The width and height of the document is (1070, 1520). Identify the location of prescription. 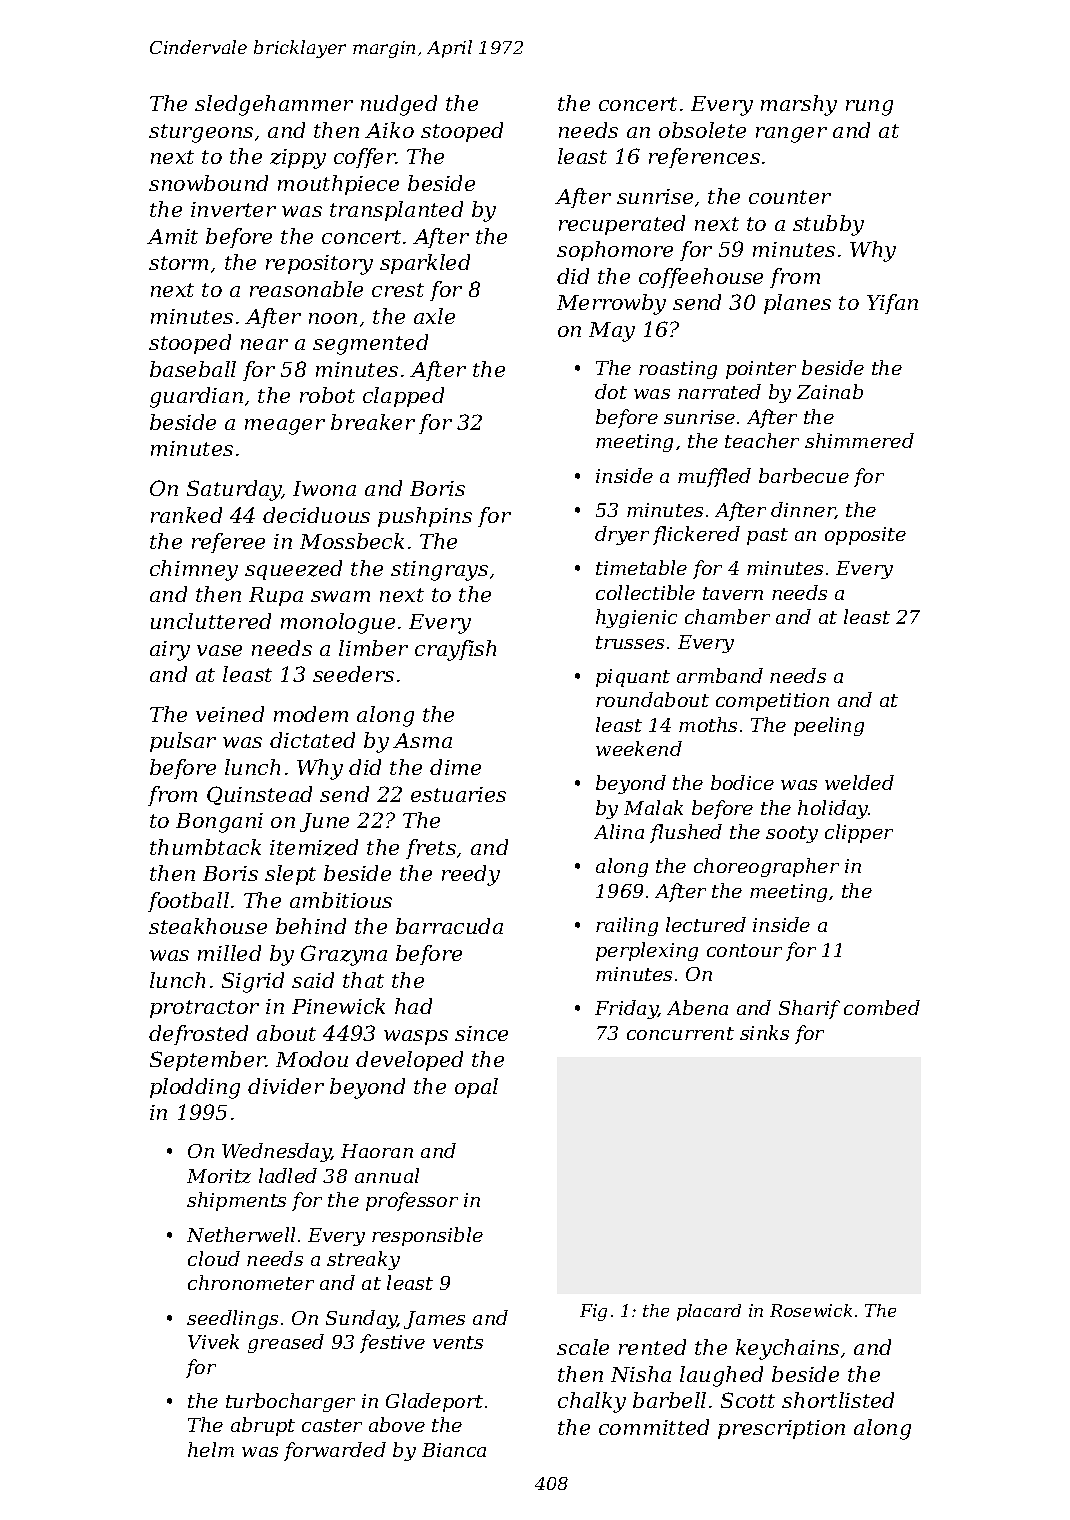
(781, 1429).
